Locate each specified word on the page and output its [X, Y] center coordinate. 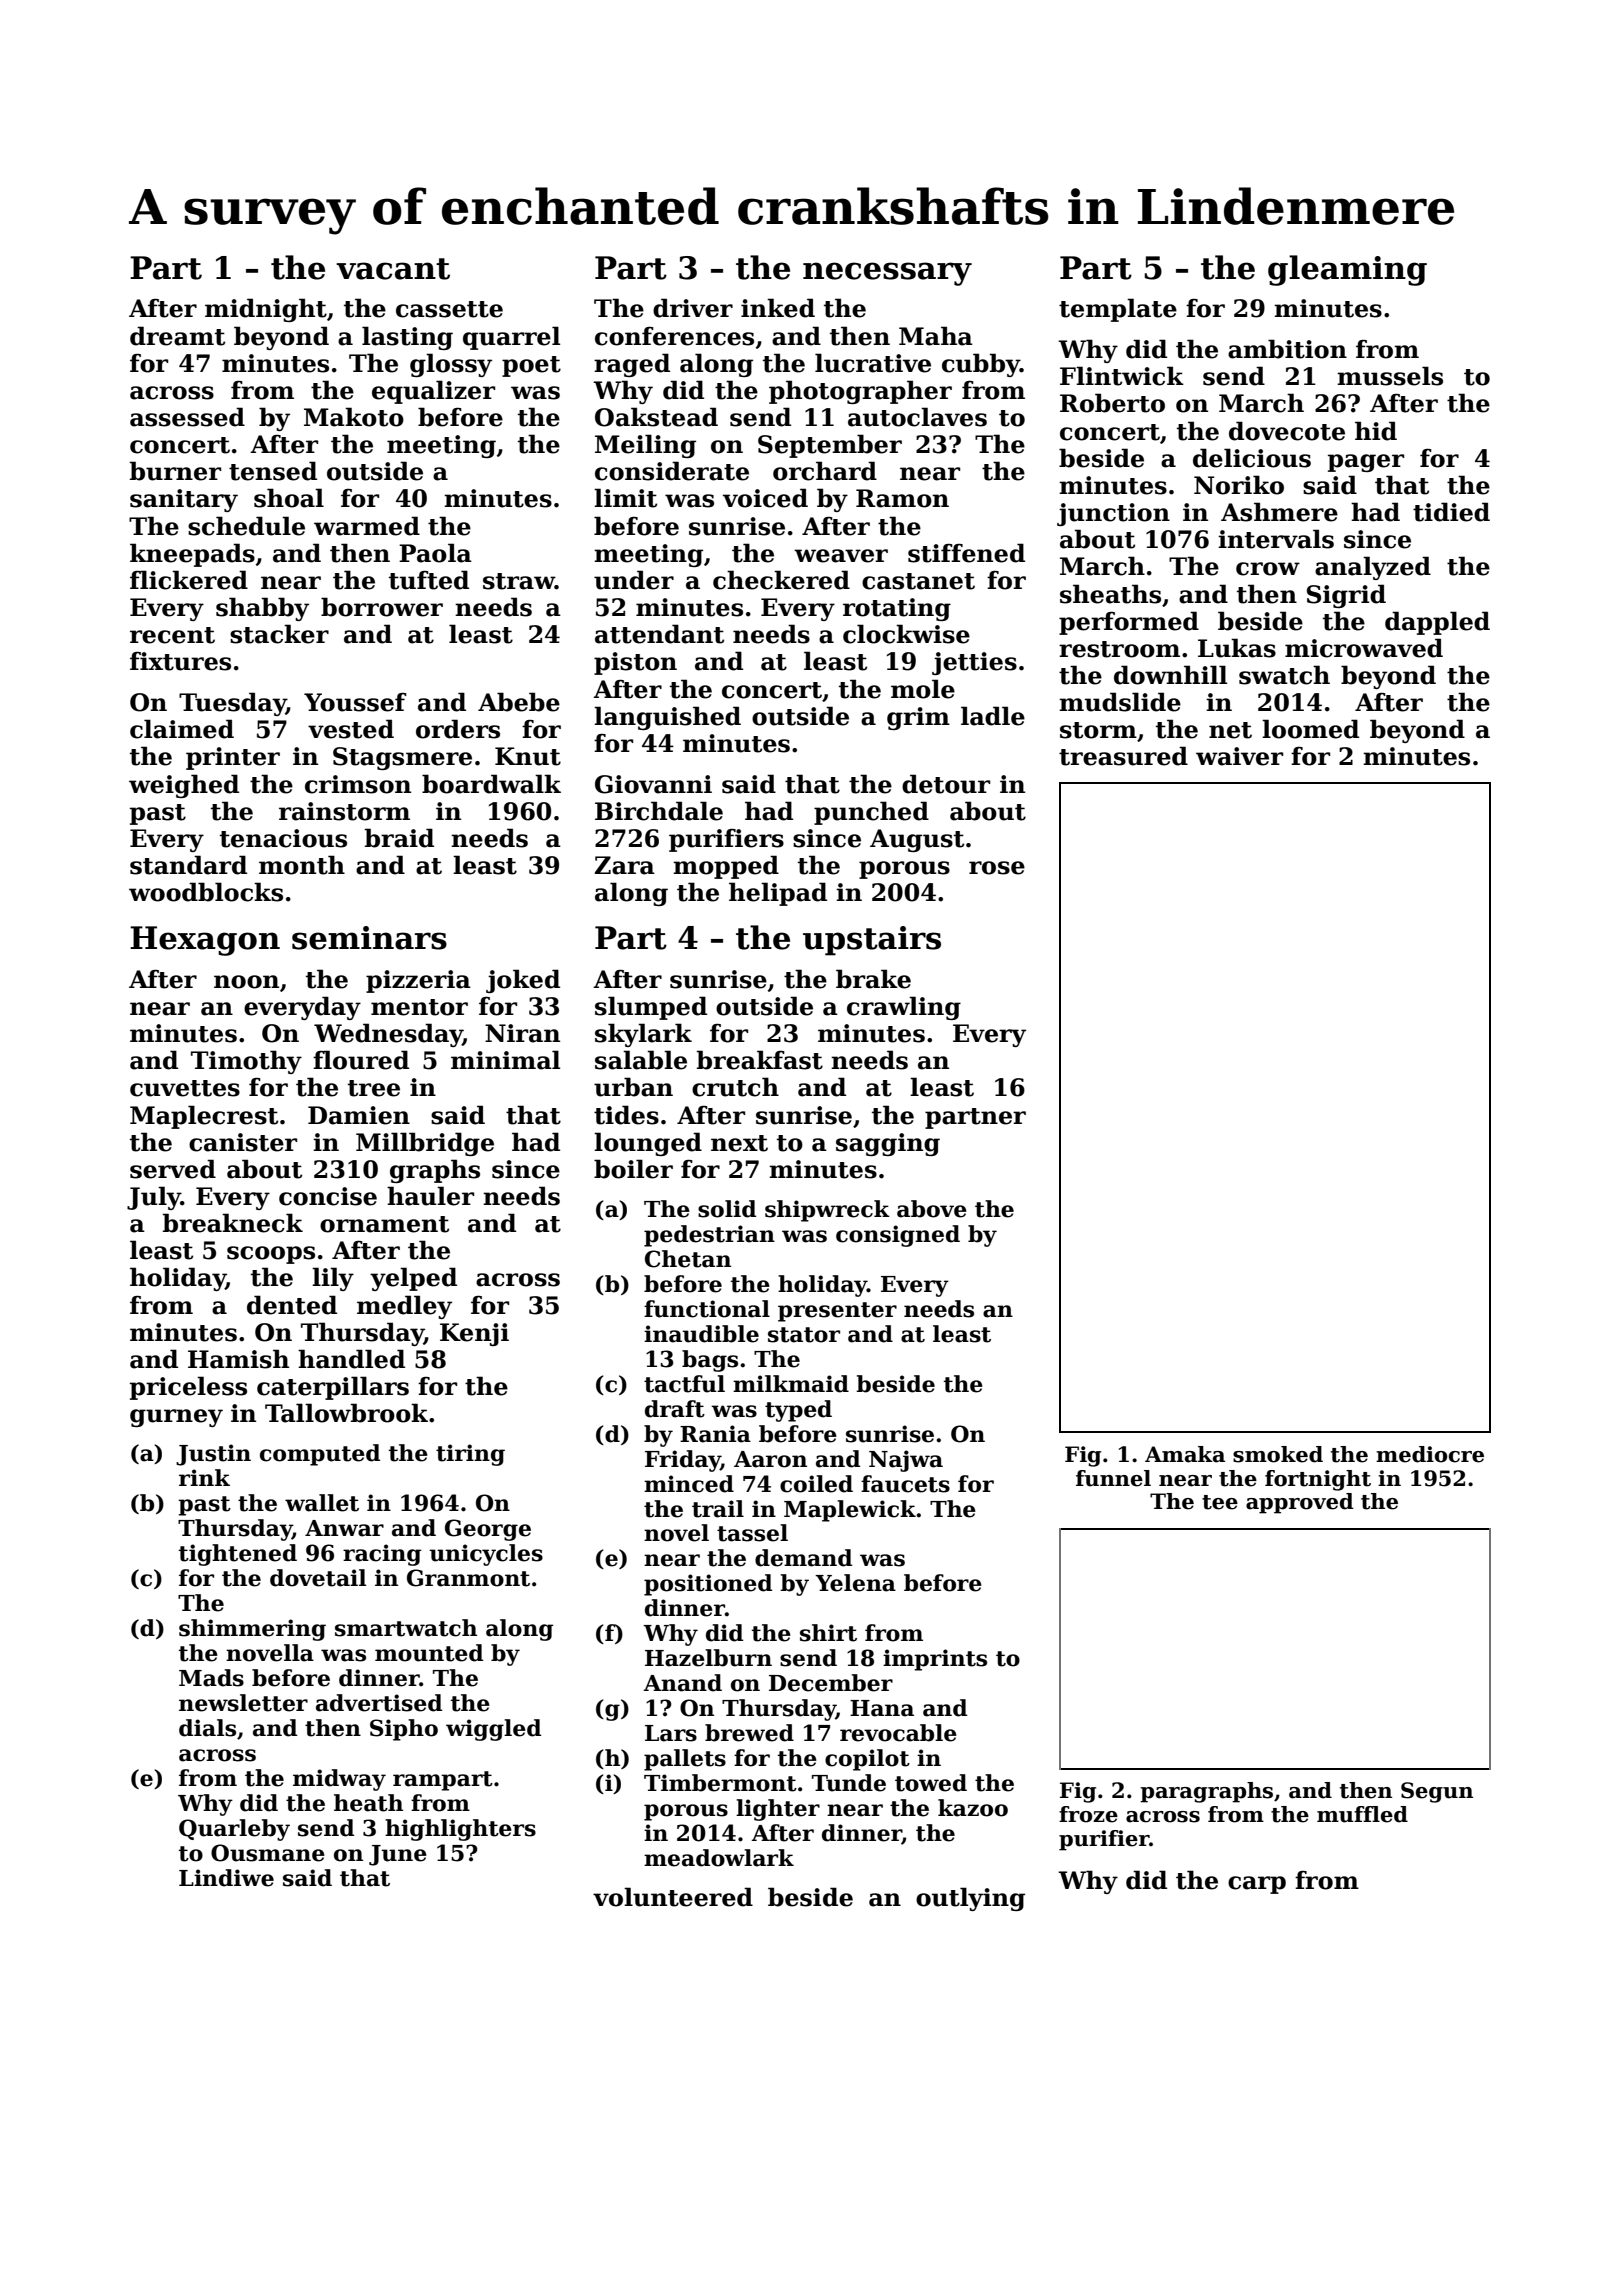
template [1118, 310]
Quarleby [234, 1830]
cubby [981, 365]
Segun [1437, 1792]
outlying [970, 1899]
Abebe [519, 702]
